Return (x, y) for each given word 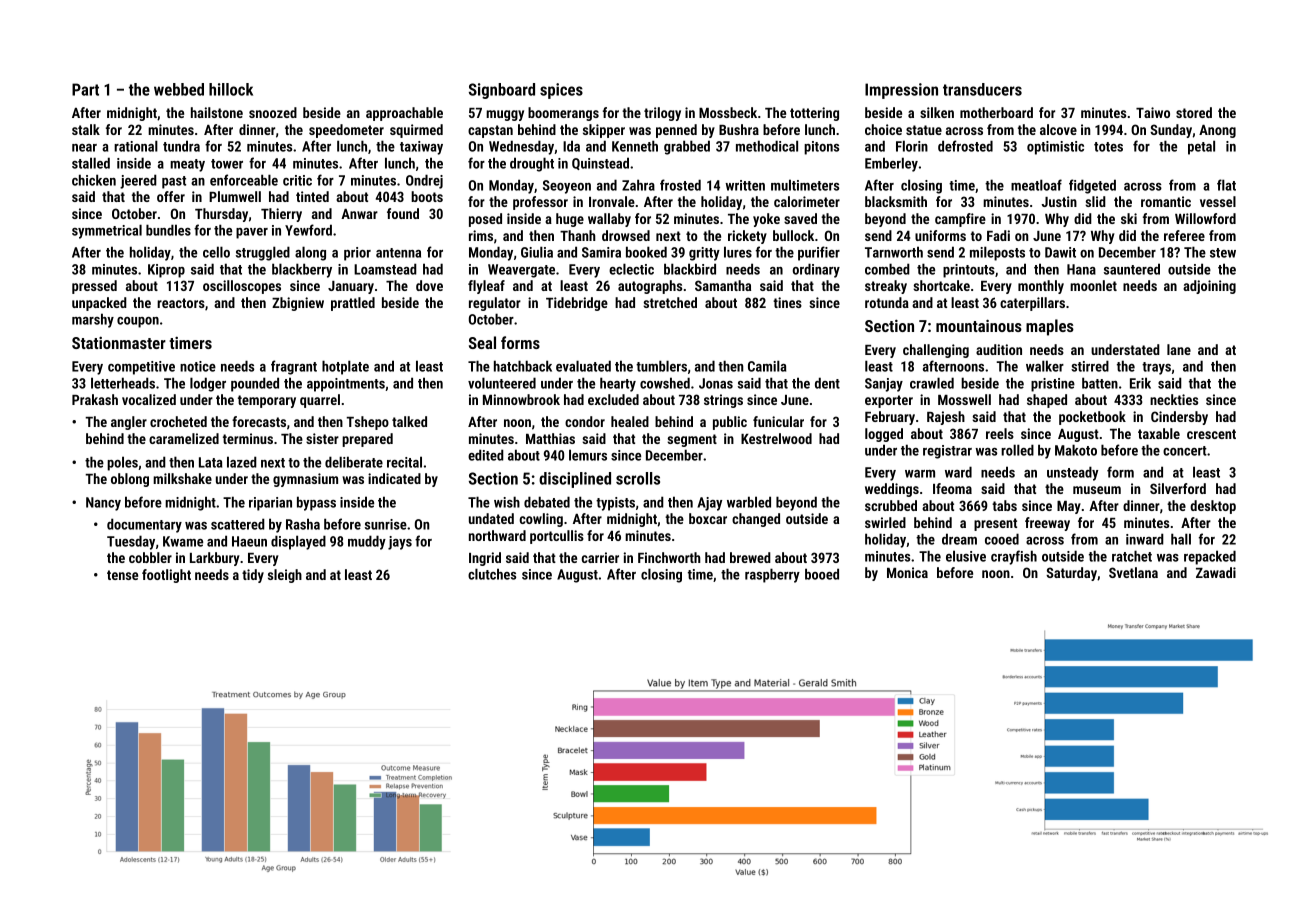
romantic (1166, 201)
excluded (613, 399)
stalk (86, 129)
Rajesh (946, 418)
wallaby (609, 220)
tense (122, 575)
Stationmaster (119, 342)
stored (1194, 112)
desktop (1213, 507)
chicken (94, 180)
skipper (604, 131)
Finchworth (669, 557)
